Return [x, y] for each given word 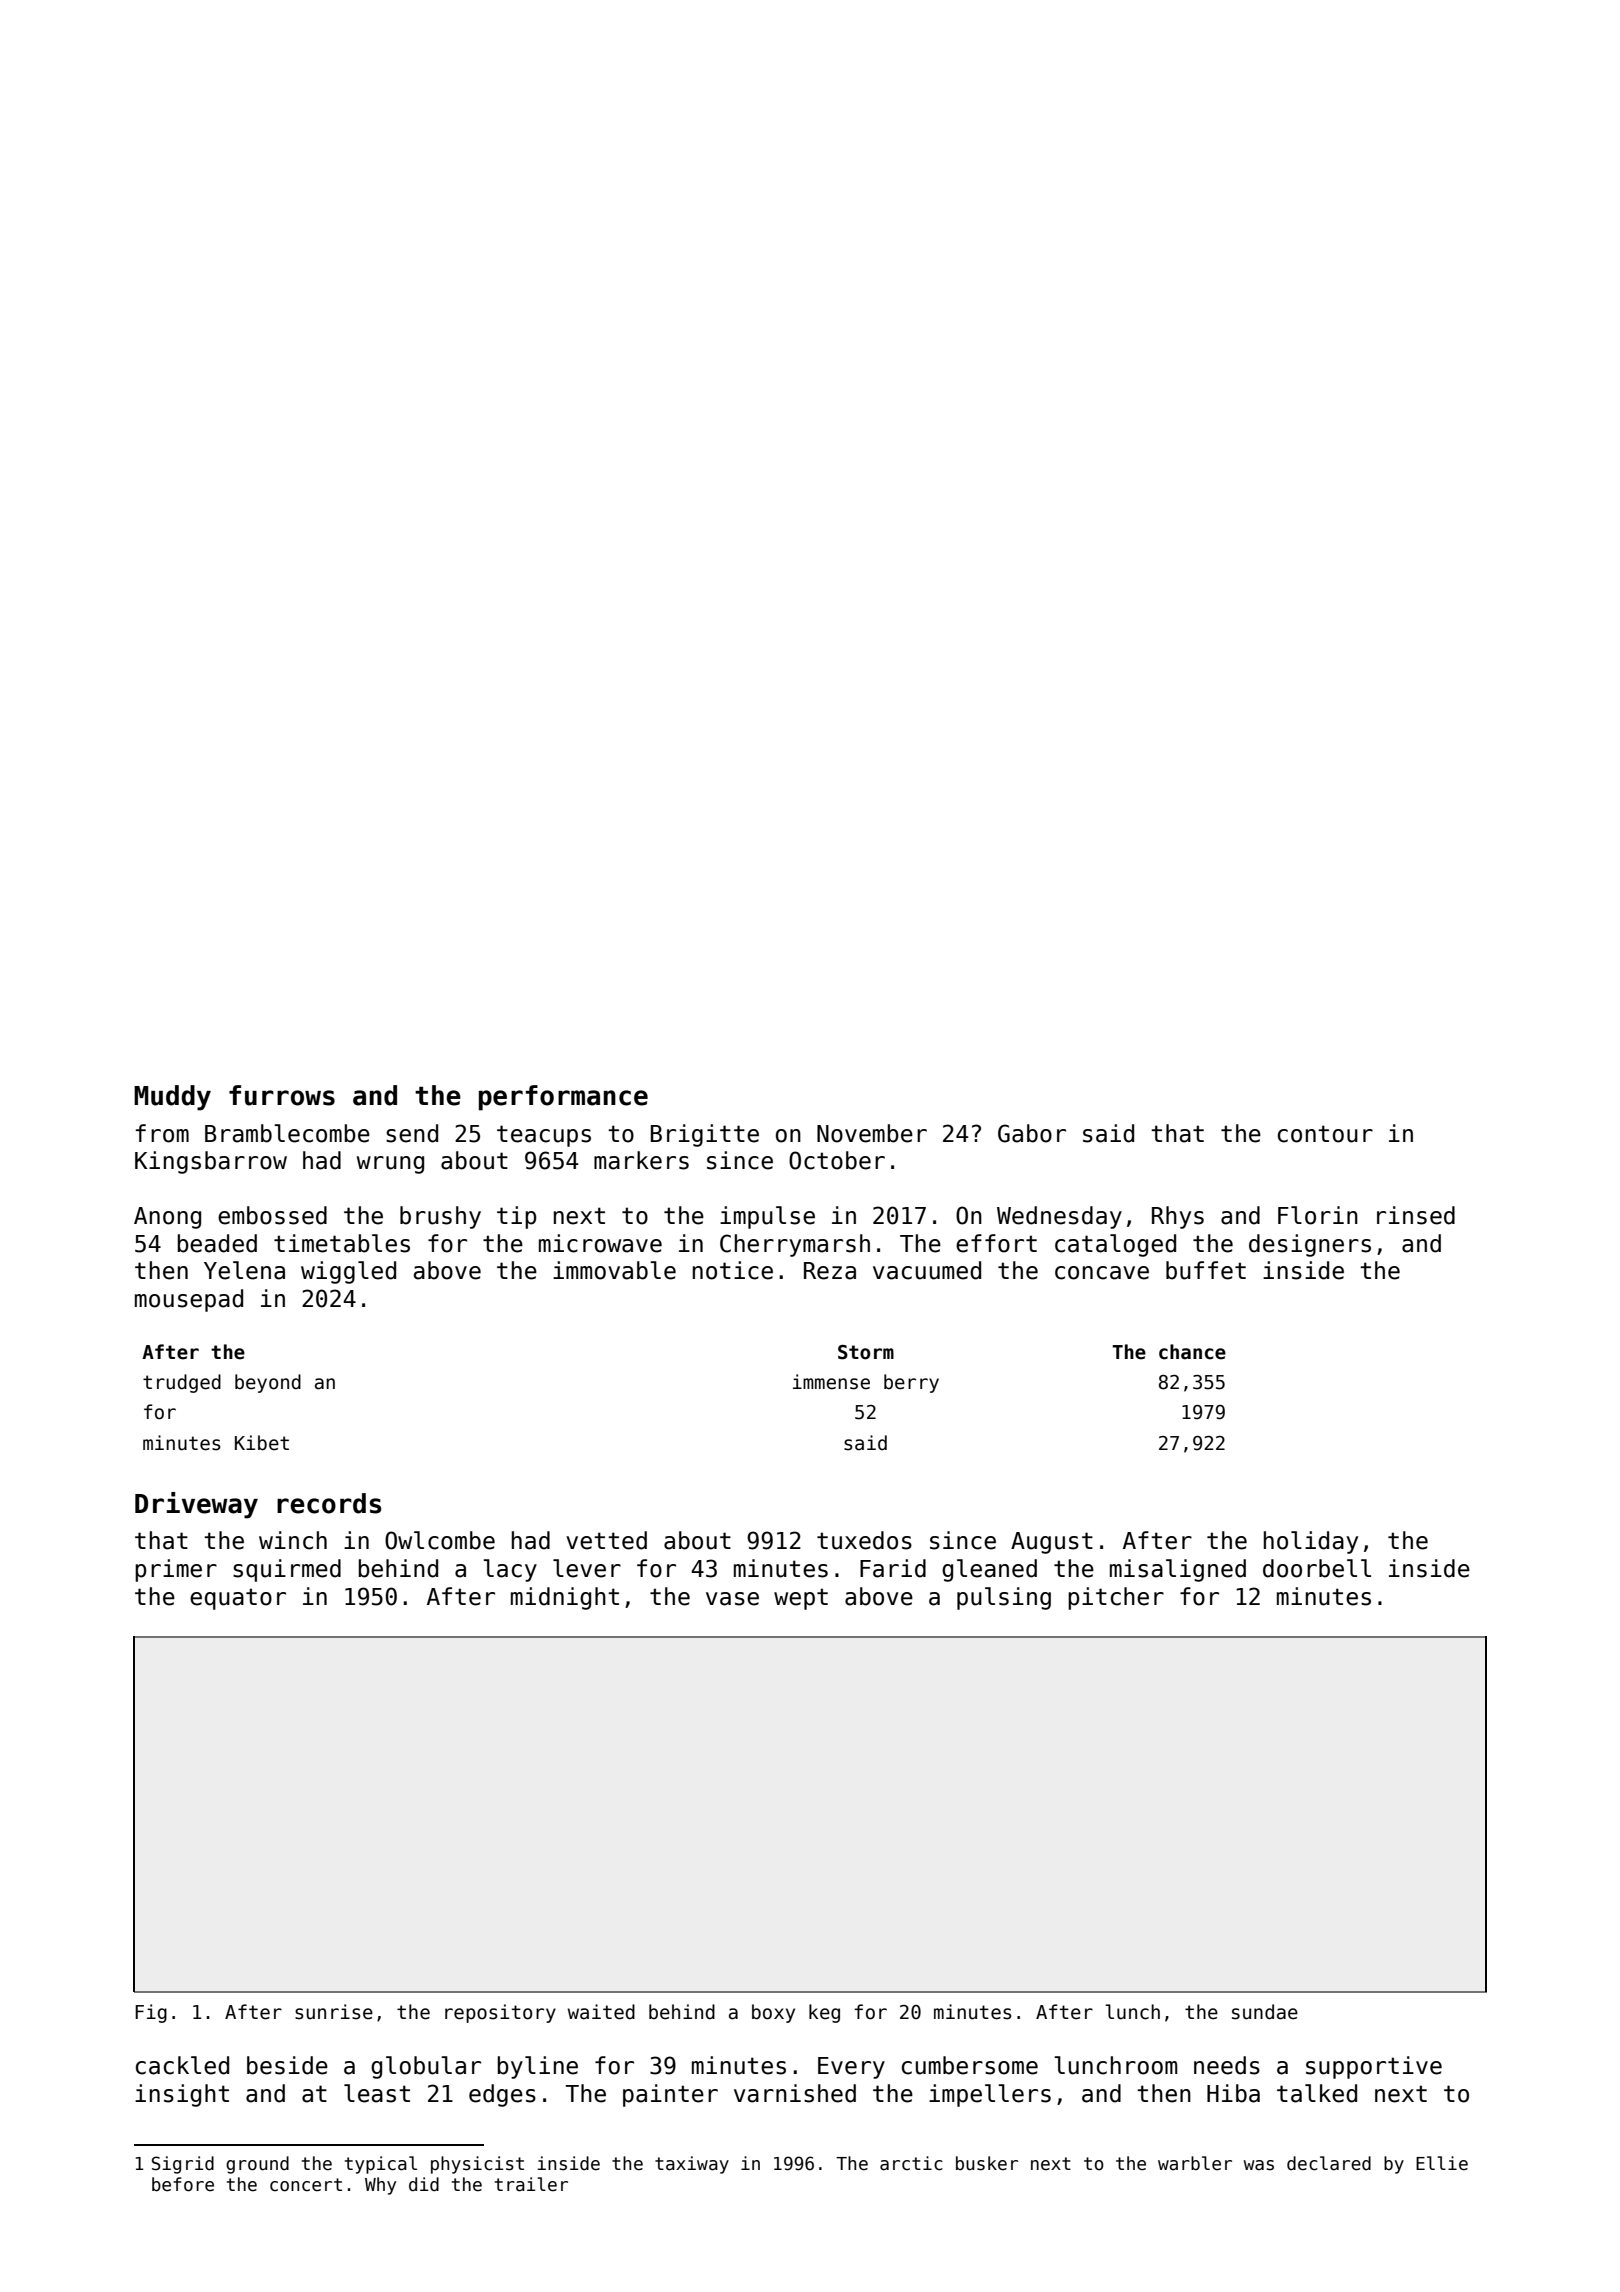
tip [517, 1217]
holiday [1311, 1542]
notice [733, 1270]
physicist [477, 2165]
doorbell [1317, 1568]
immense [831, 1382]
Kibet [262, 1443]
